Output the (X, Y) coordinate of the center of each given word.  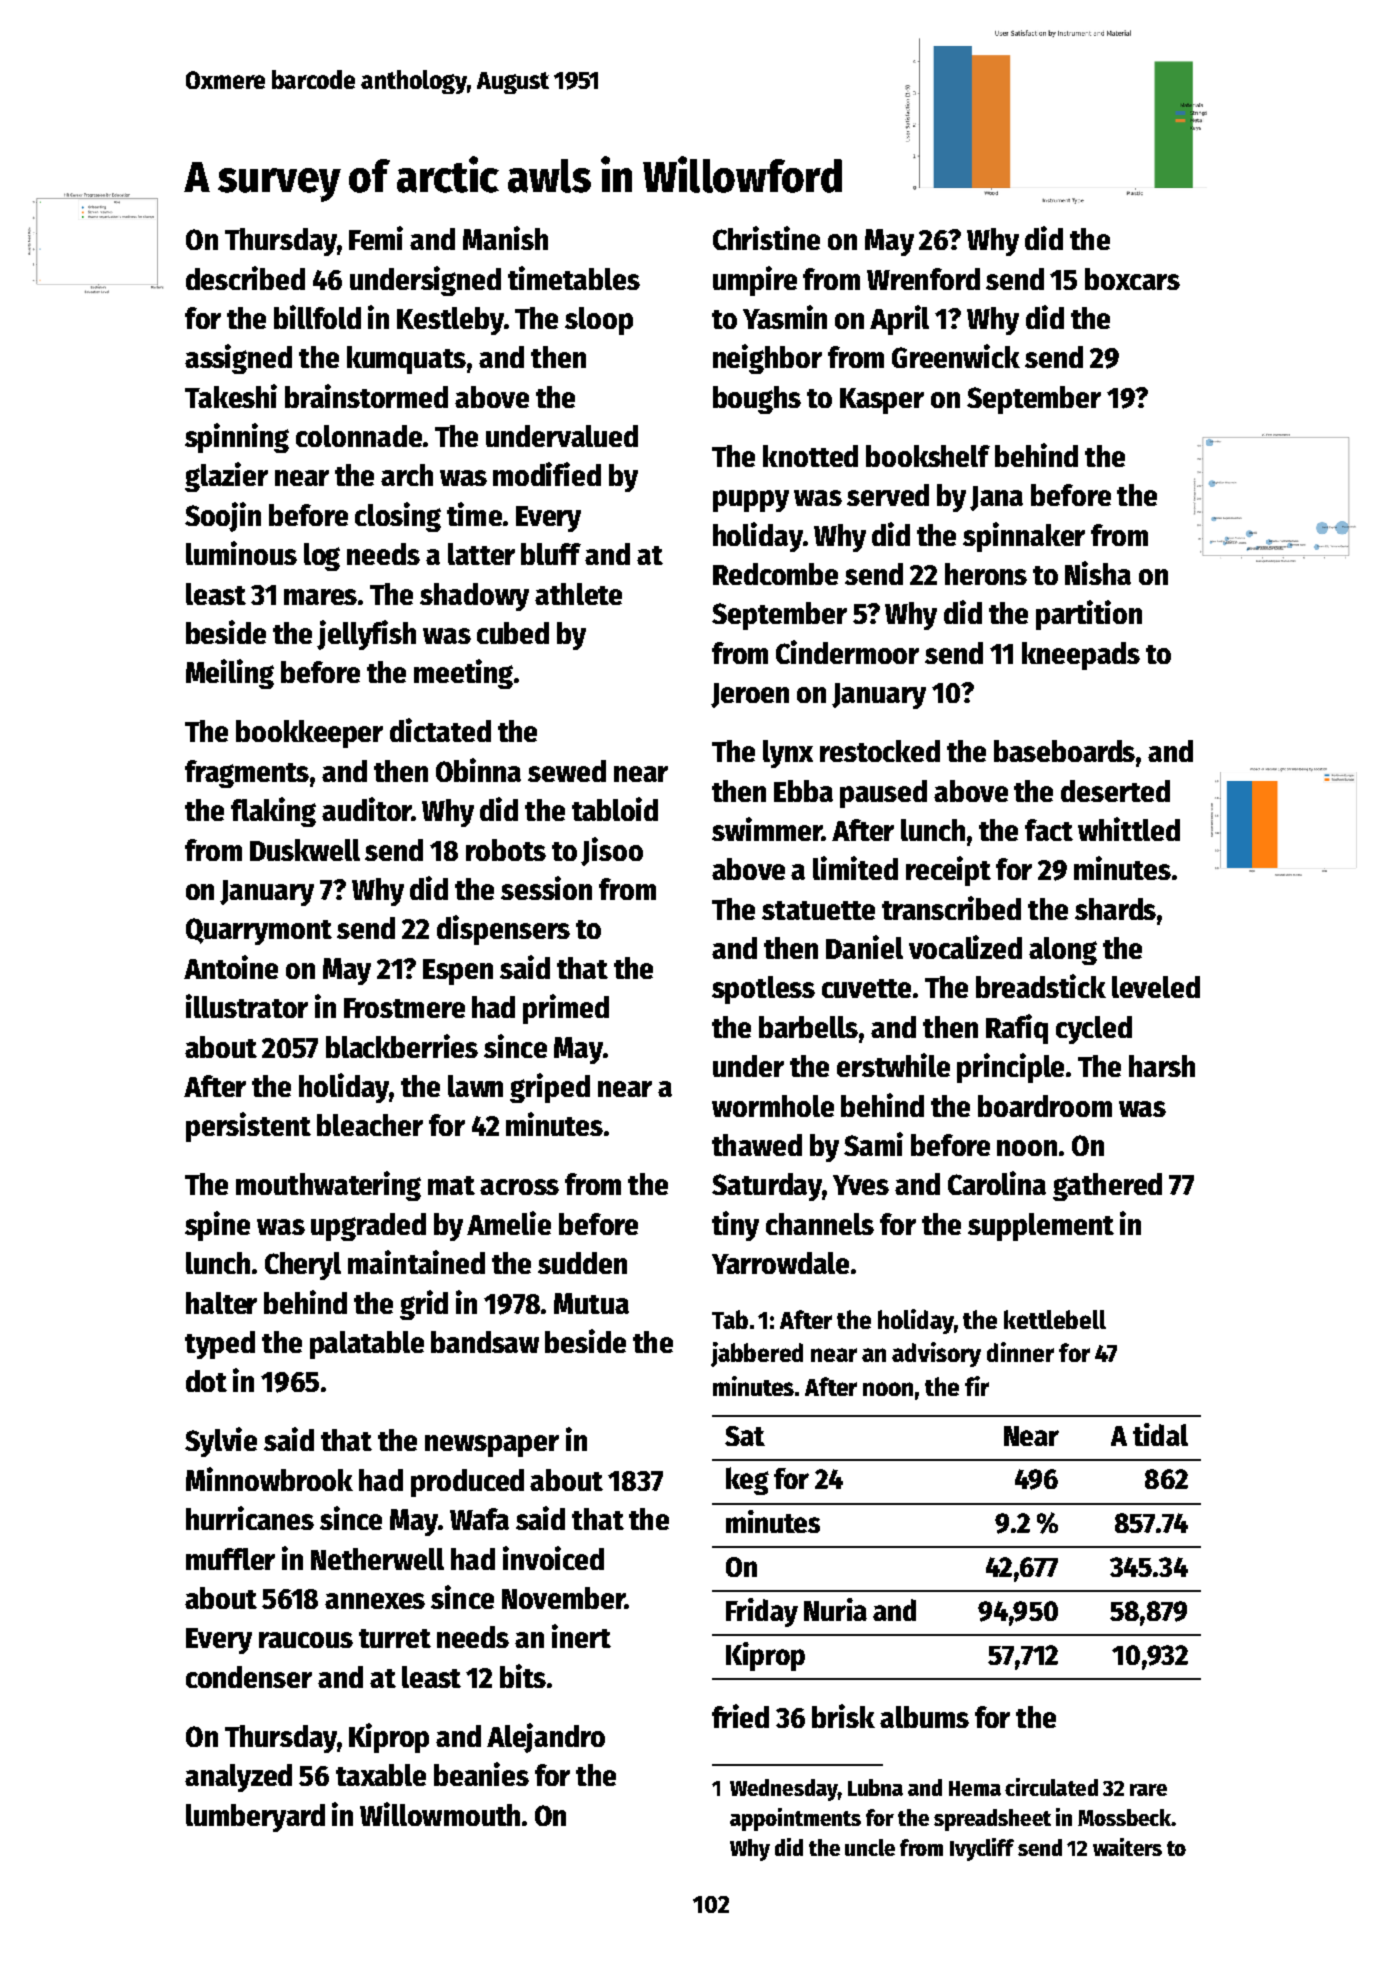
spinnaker (1024, 537)
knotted (810, 456)
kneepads (1081, 656)
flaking (273, 812)
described (245, 278)
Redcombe (775, 574)
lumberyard (255, 1818)
